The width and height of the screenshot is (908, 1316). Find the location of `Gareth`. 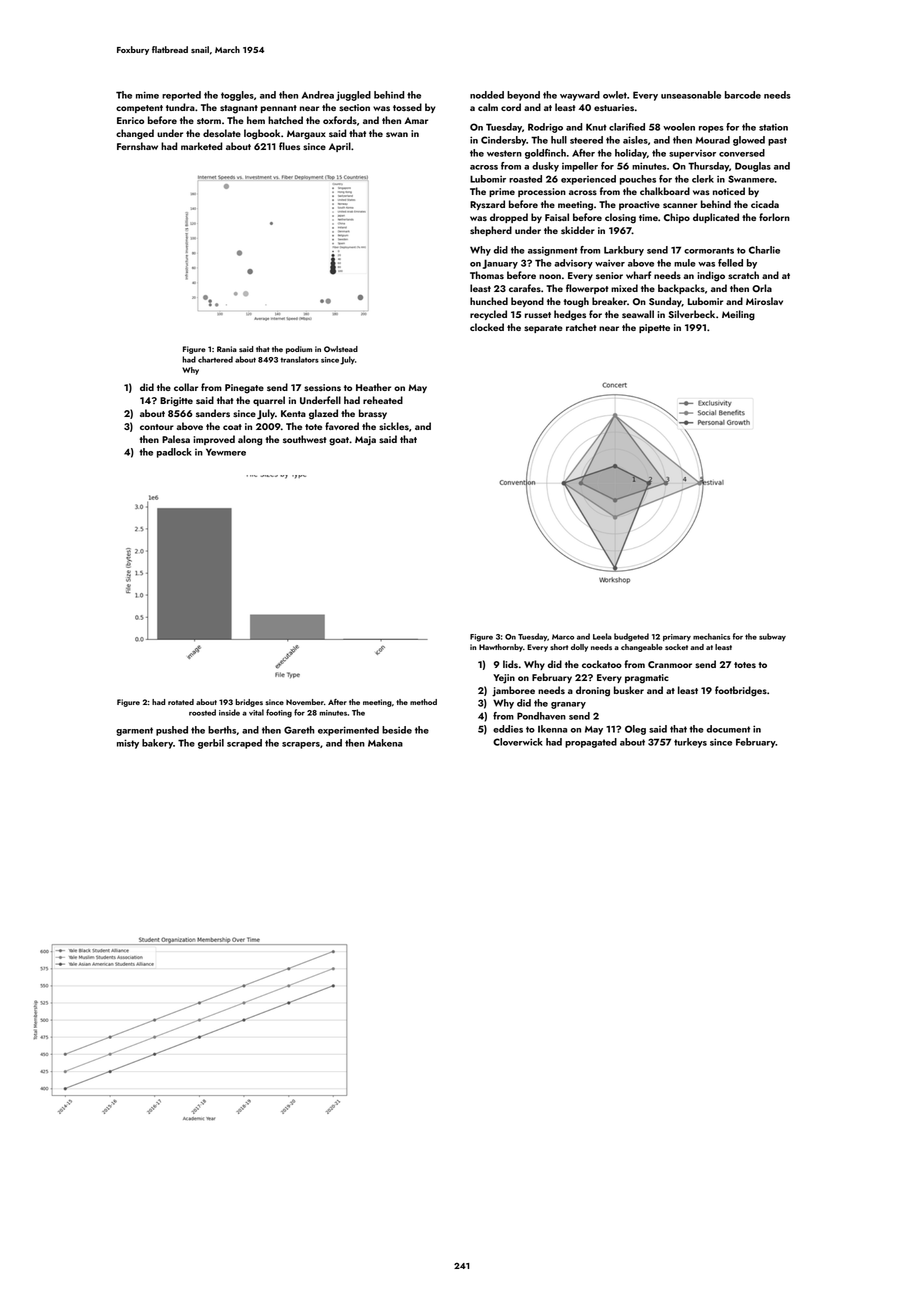

Gareth is located at coordinates (299, 730).
